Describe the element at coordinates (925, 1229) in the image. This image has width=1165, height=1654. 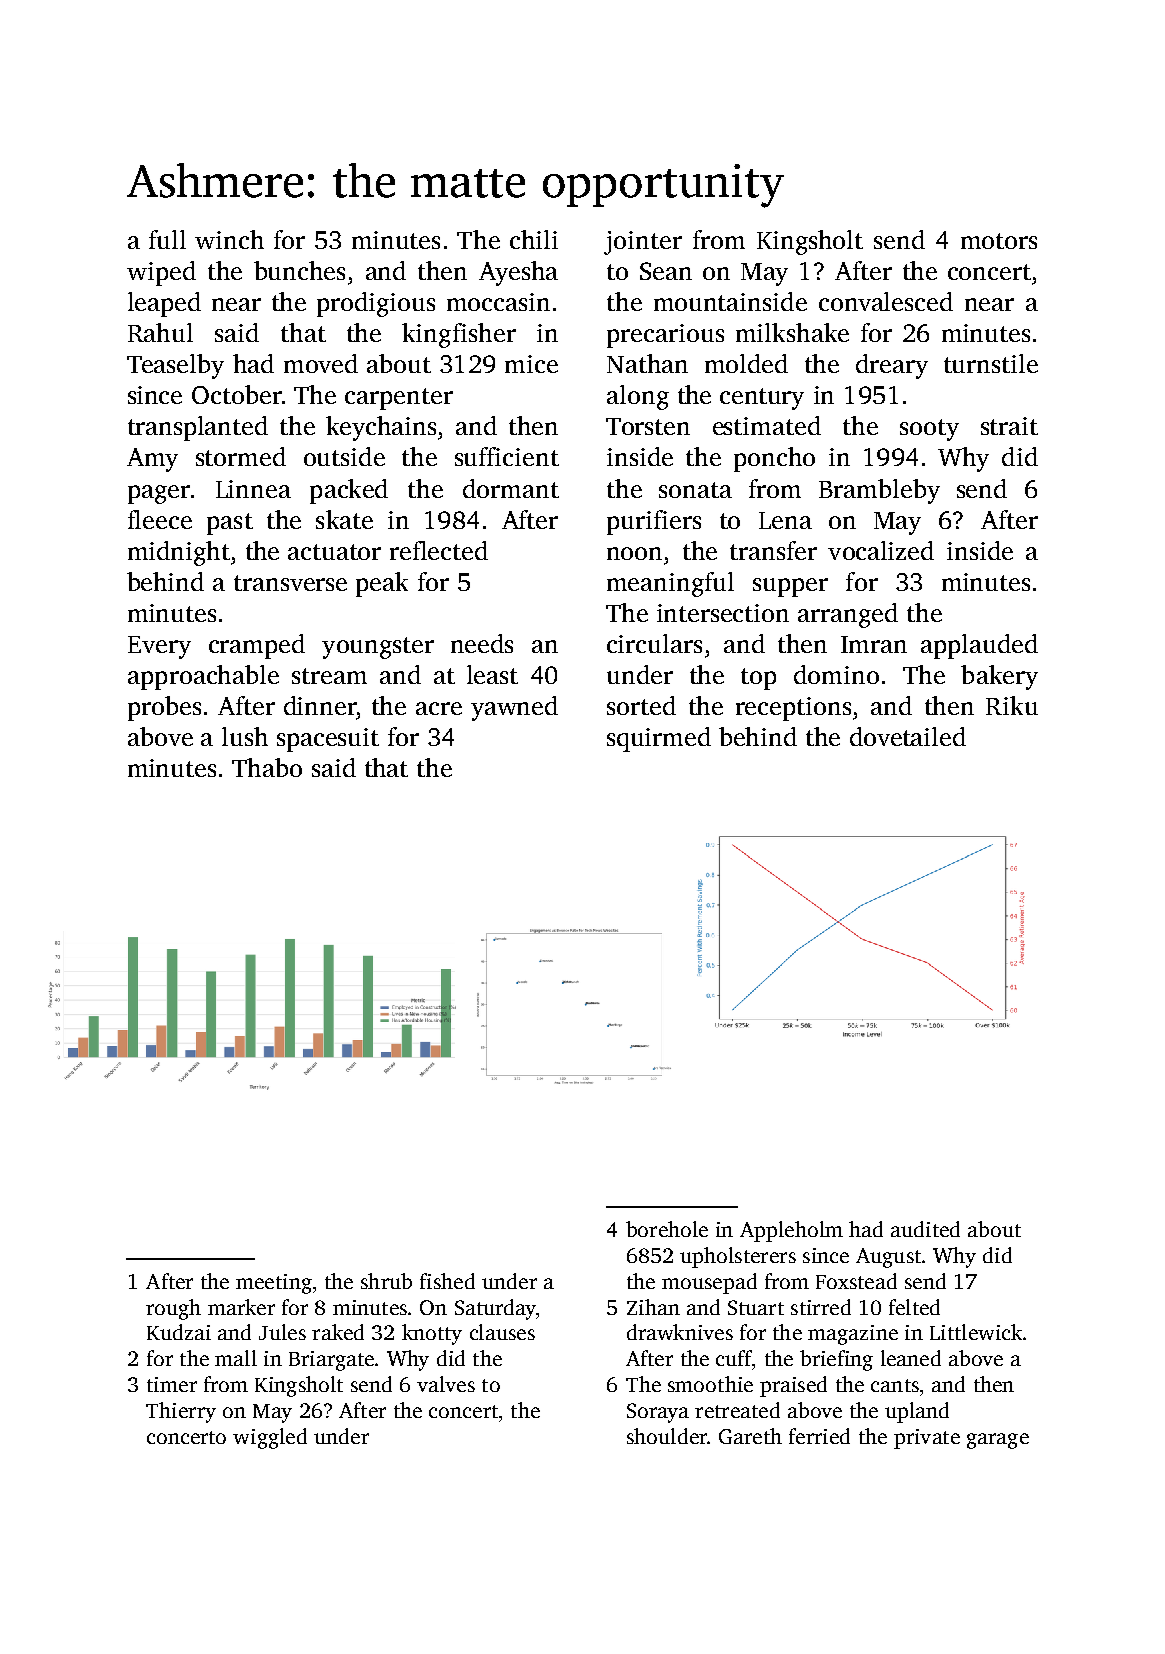
I see `audited` at that location.
